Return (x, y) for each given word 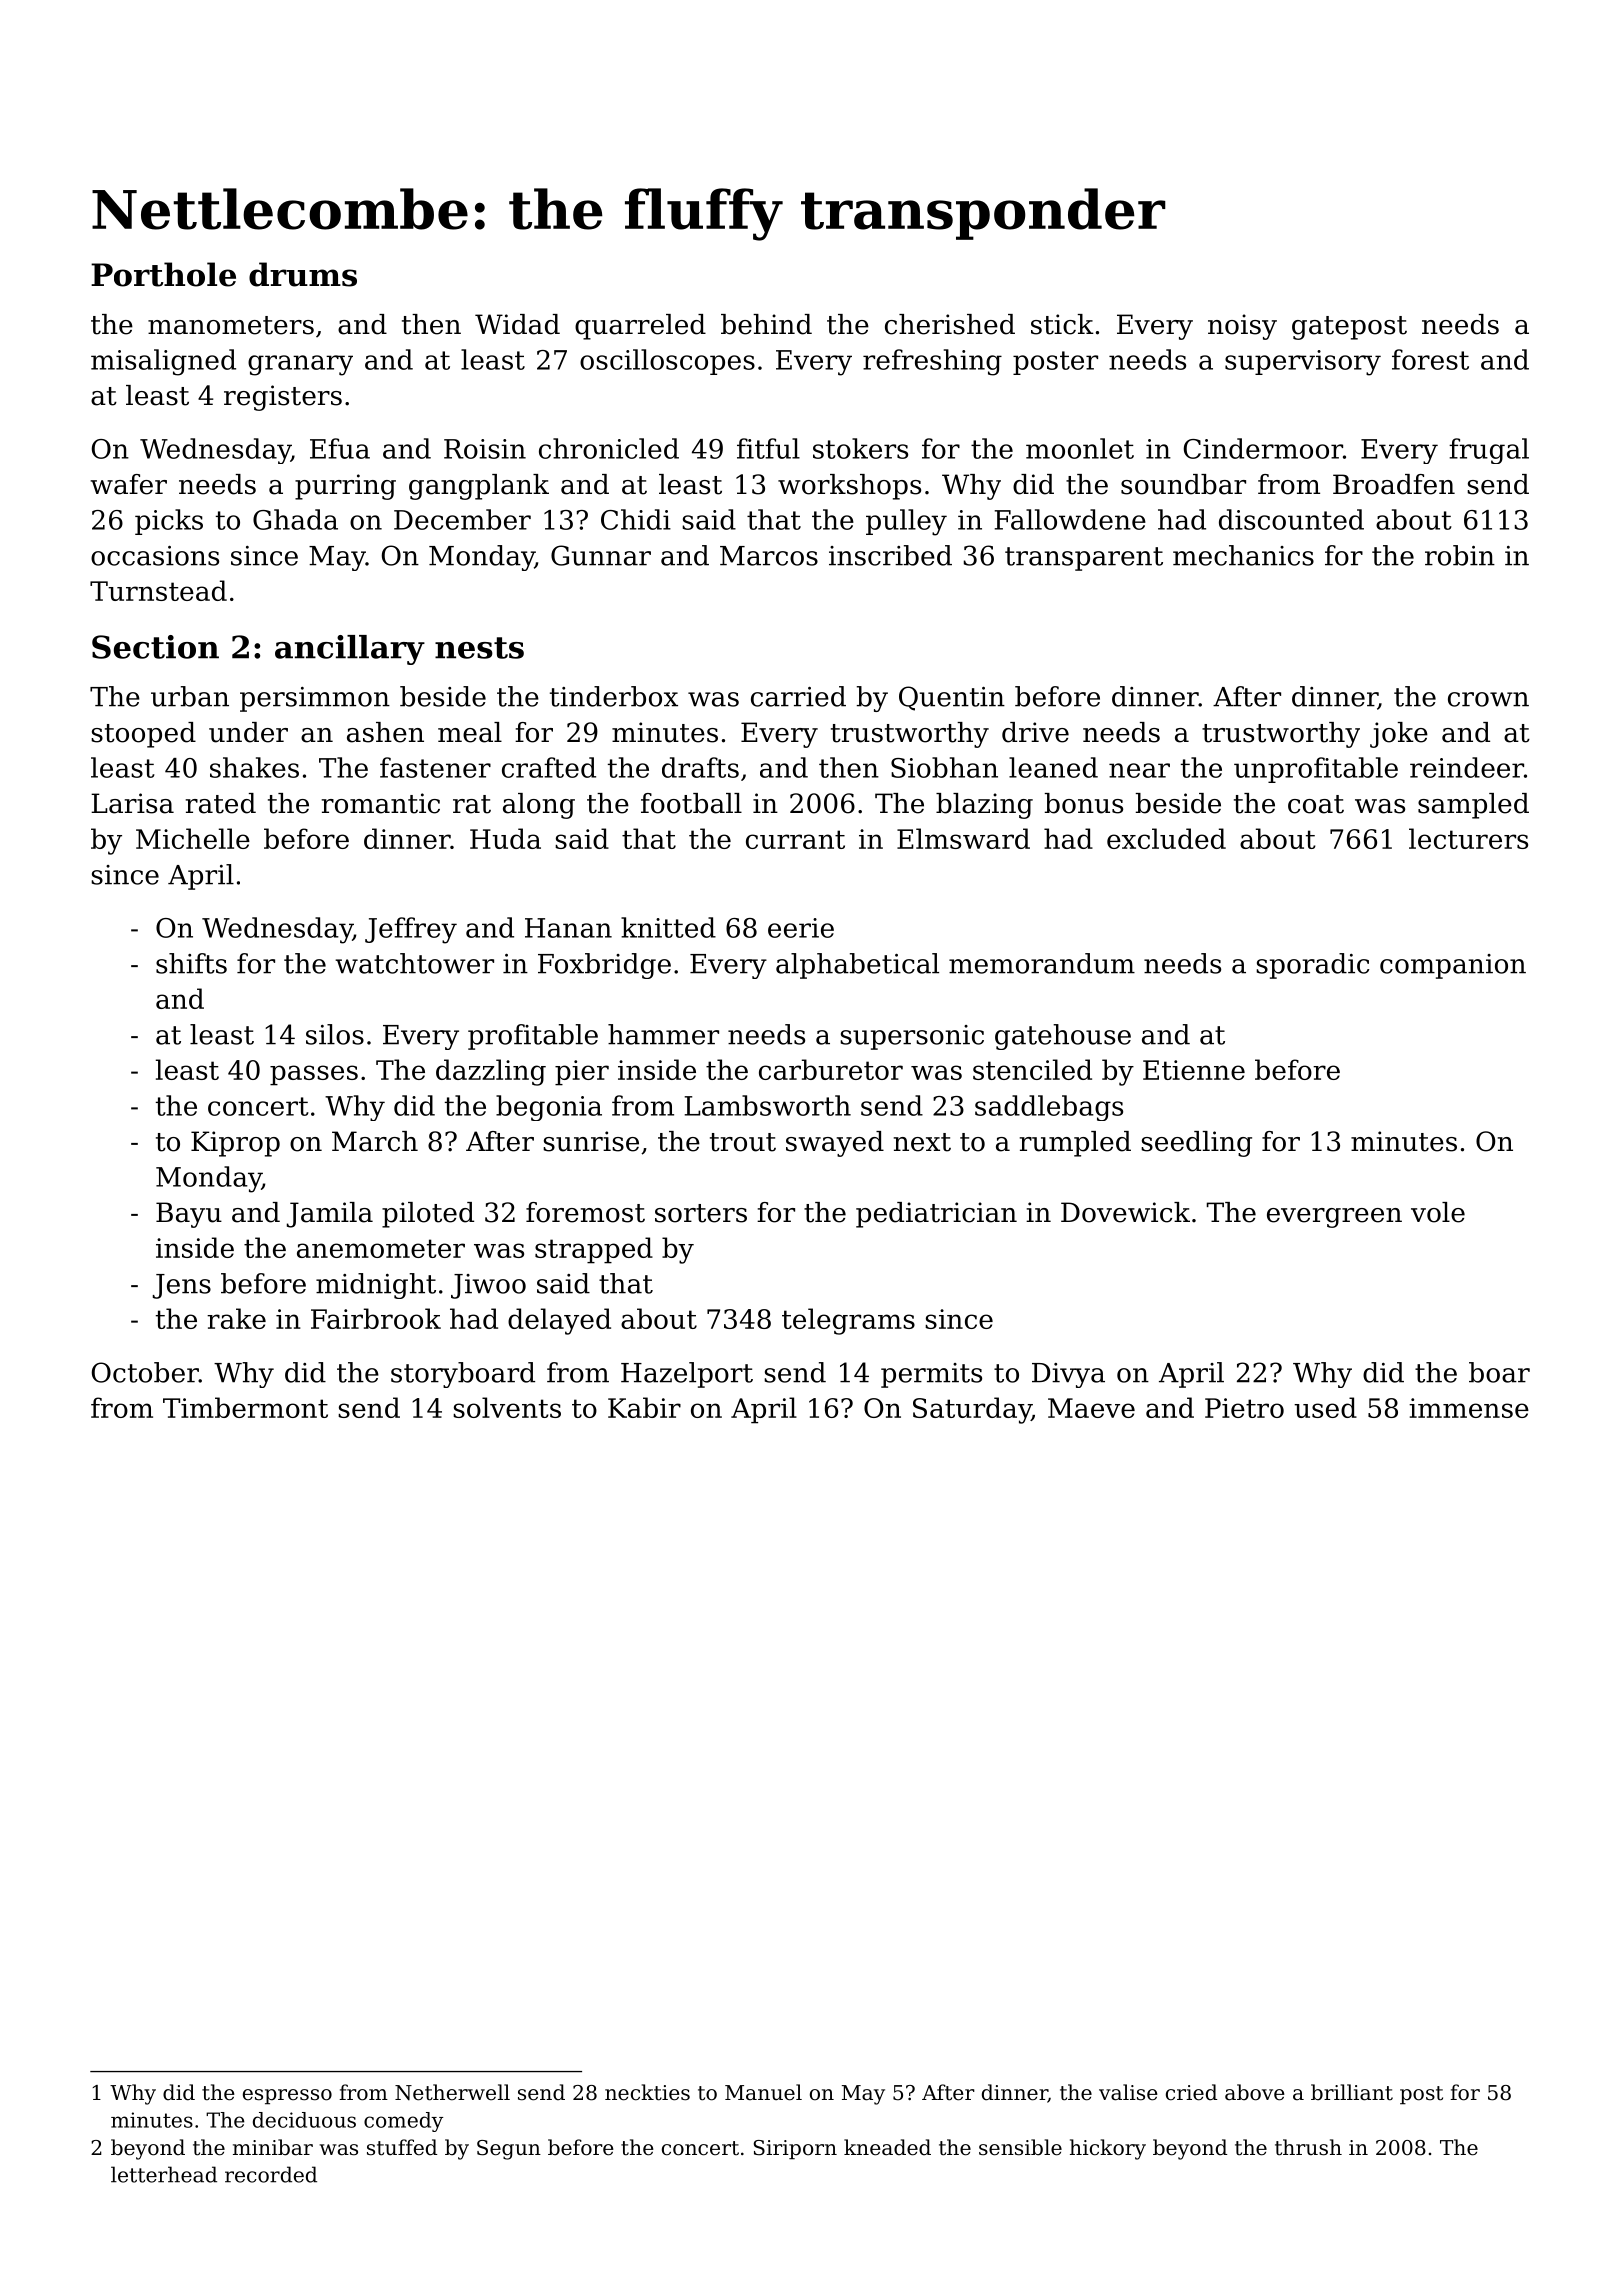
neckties (647, 2092)
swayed (835, 1144)
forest (1430, 359)
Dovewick (1125, 1212)
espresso (287, 2097)
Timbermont (245, 1407)
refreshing (932, 362)
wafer (128, 484)
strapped (594, 1250)
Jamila (330, 1215)
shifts (191, 963)
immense (1469, 1408)
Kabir (644, 1407)
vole (1438, 1212)
